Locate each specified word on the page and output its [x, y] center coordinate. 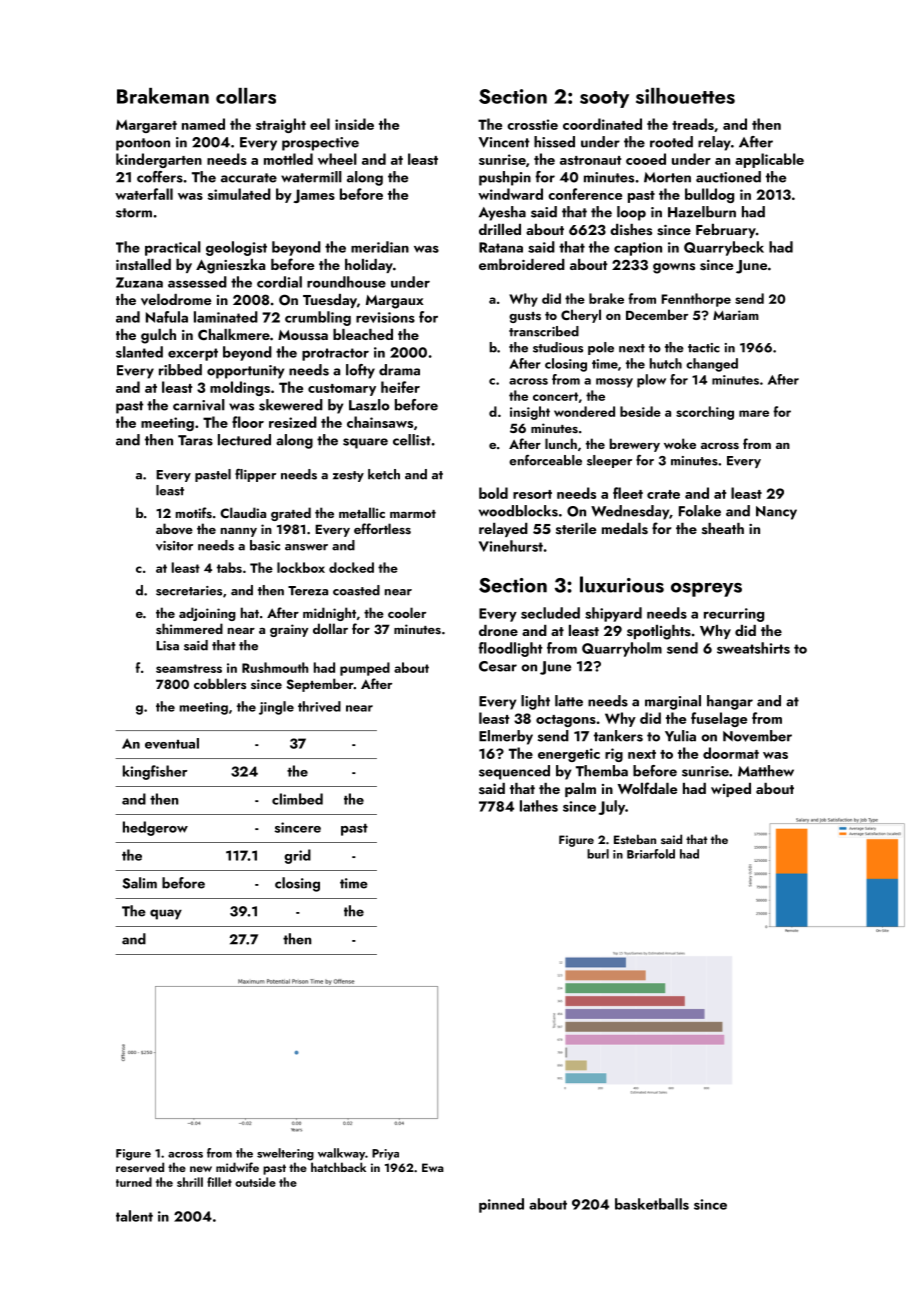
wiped [731, 790]
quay [166, 914]
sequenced [514, 772]
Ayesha [502, 213]
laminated [226, 317]
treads [693, 124]
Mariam [736, 315]
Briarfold [651, 854]
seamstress [189, 668]
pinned [501, 1205]
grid [297, 856]
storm [134, 213]
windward [510, 194]
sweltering [285, 1154]
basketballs [652, 1204]
